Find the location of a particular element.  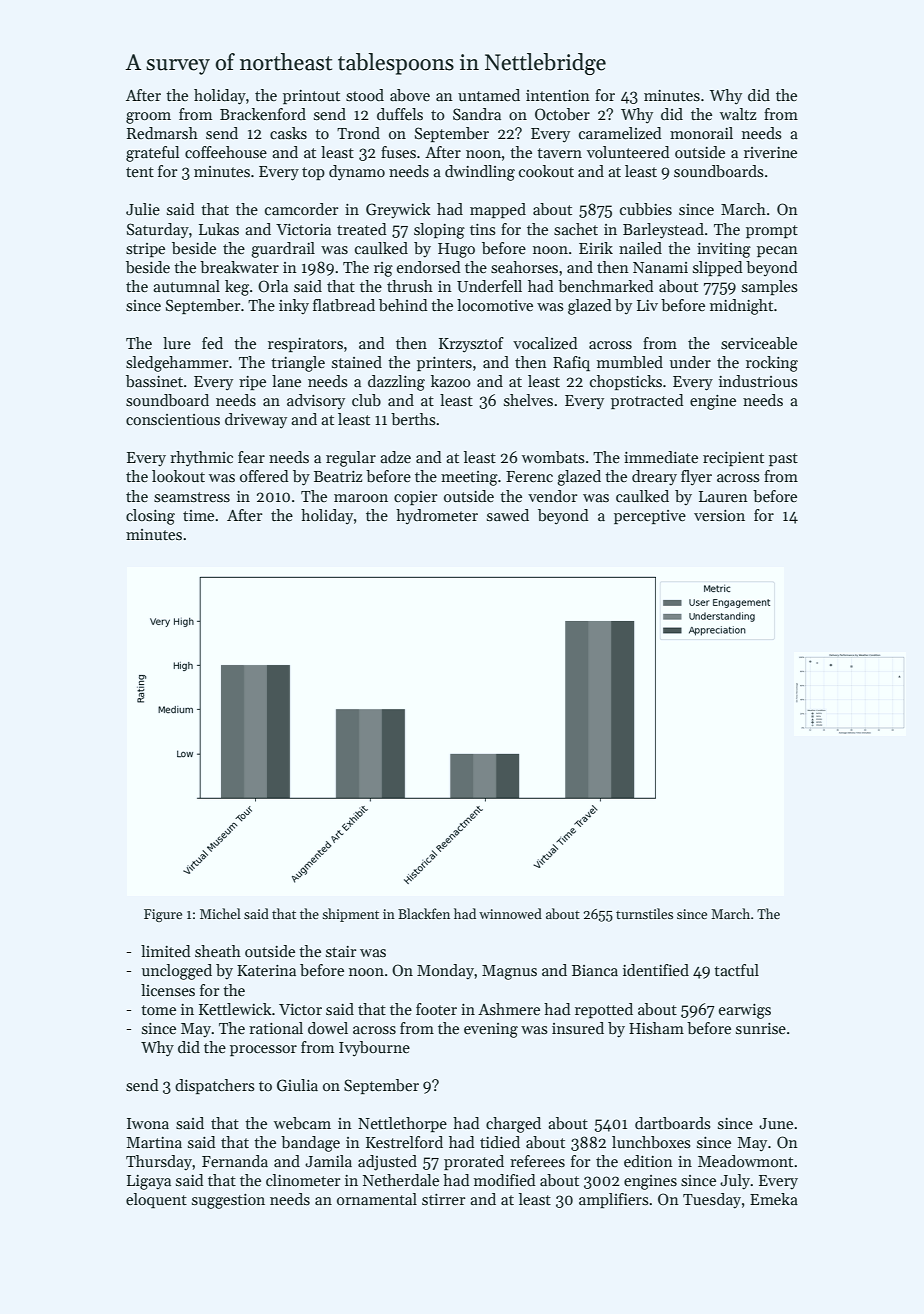

winnowed is located at coordinates (510, 913).
